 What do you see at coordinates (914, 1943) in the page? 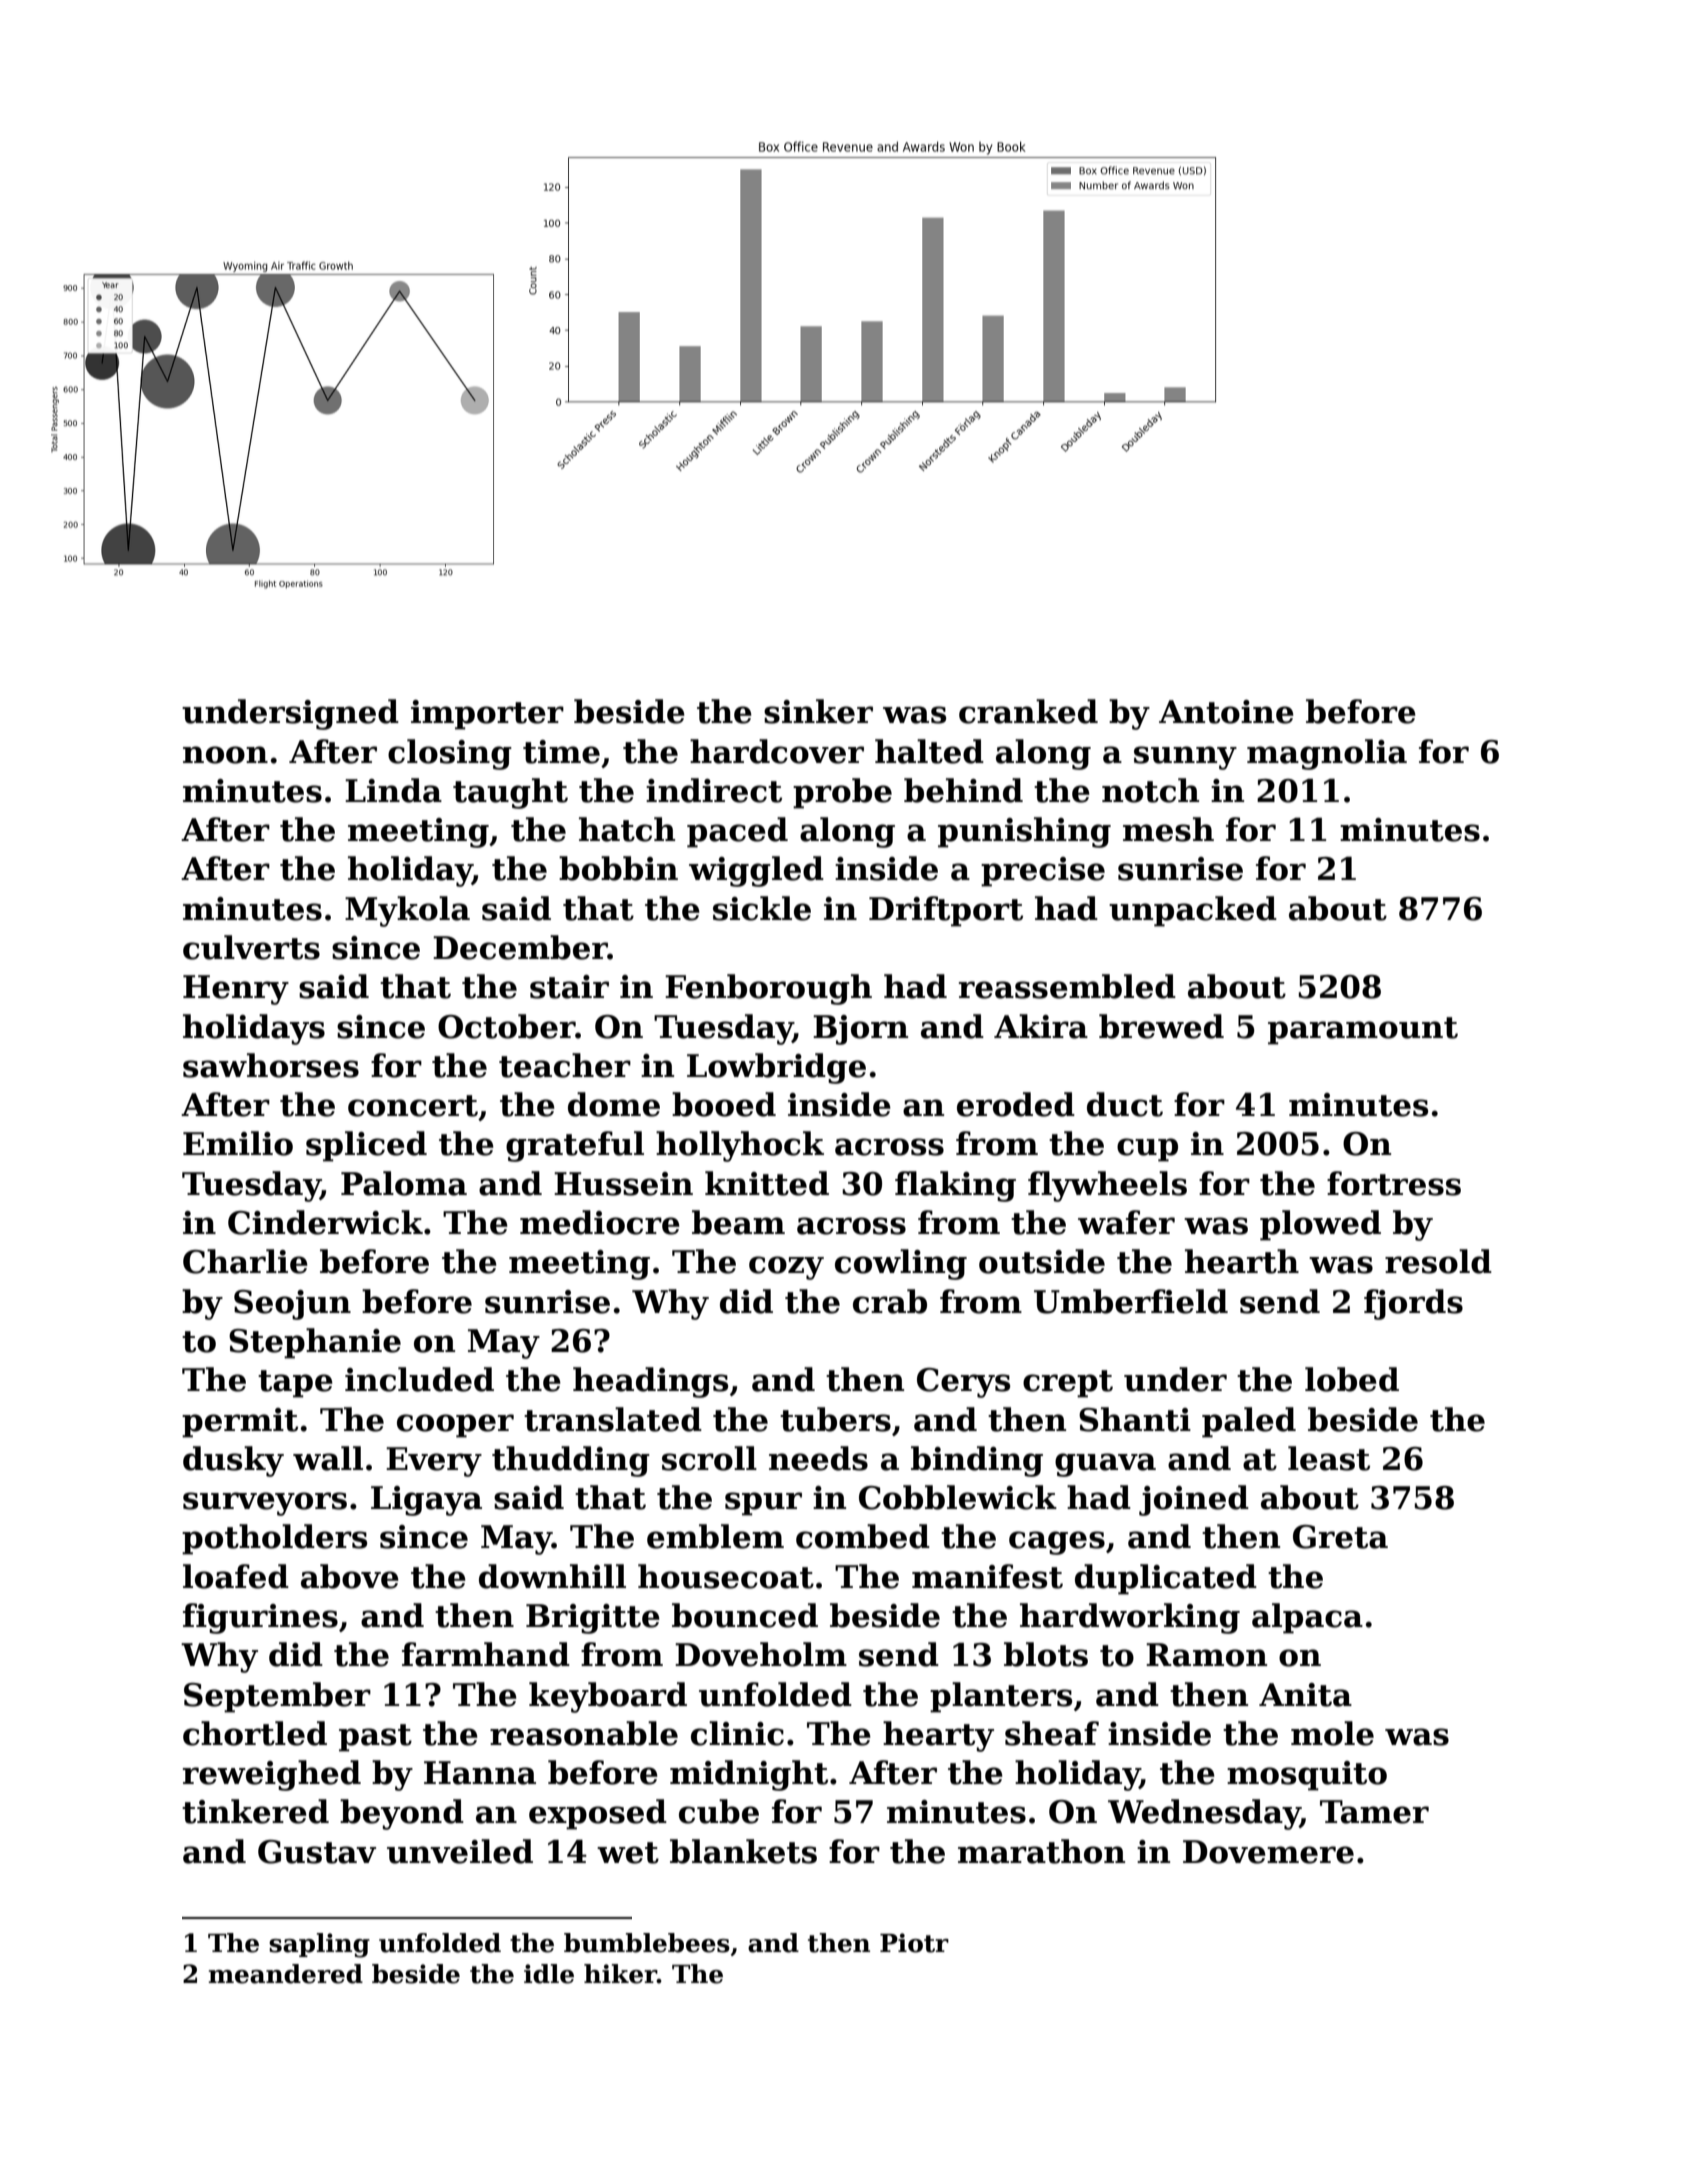
I see `Piotr` at bounding box center [914, 1943].
